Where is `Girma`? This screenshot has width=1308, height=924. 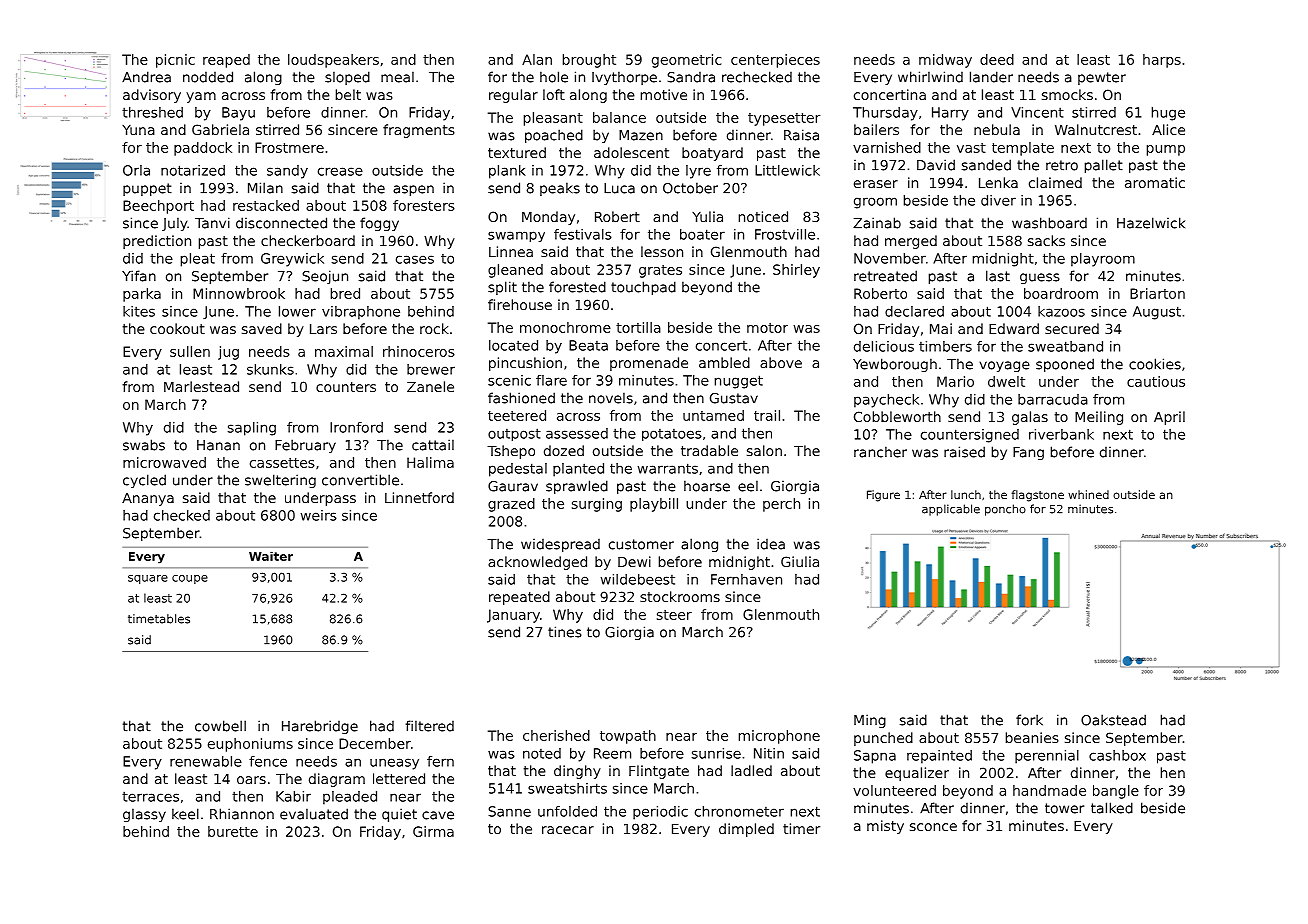
Girma is located at coordinates (433, 831).
